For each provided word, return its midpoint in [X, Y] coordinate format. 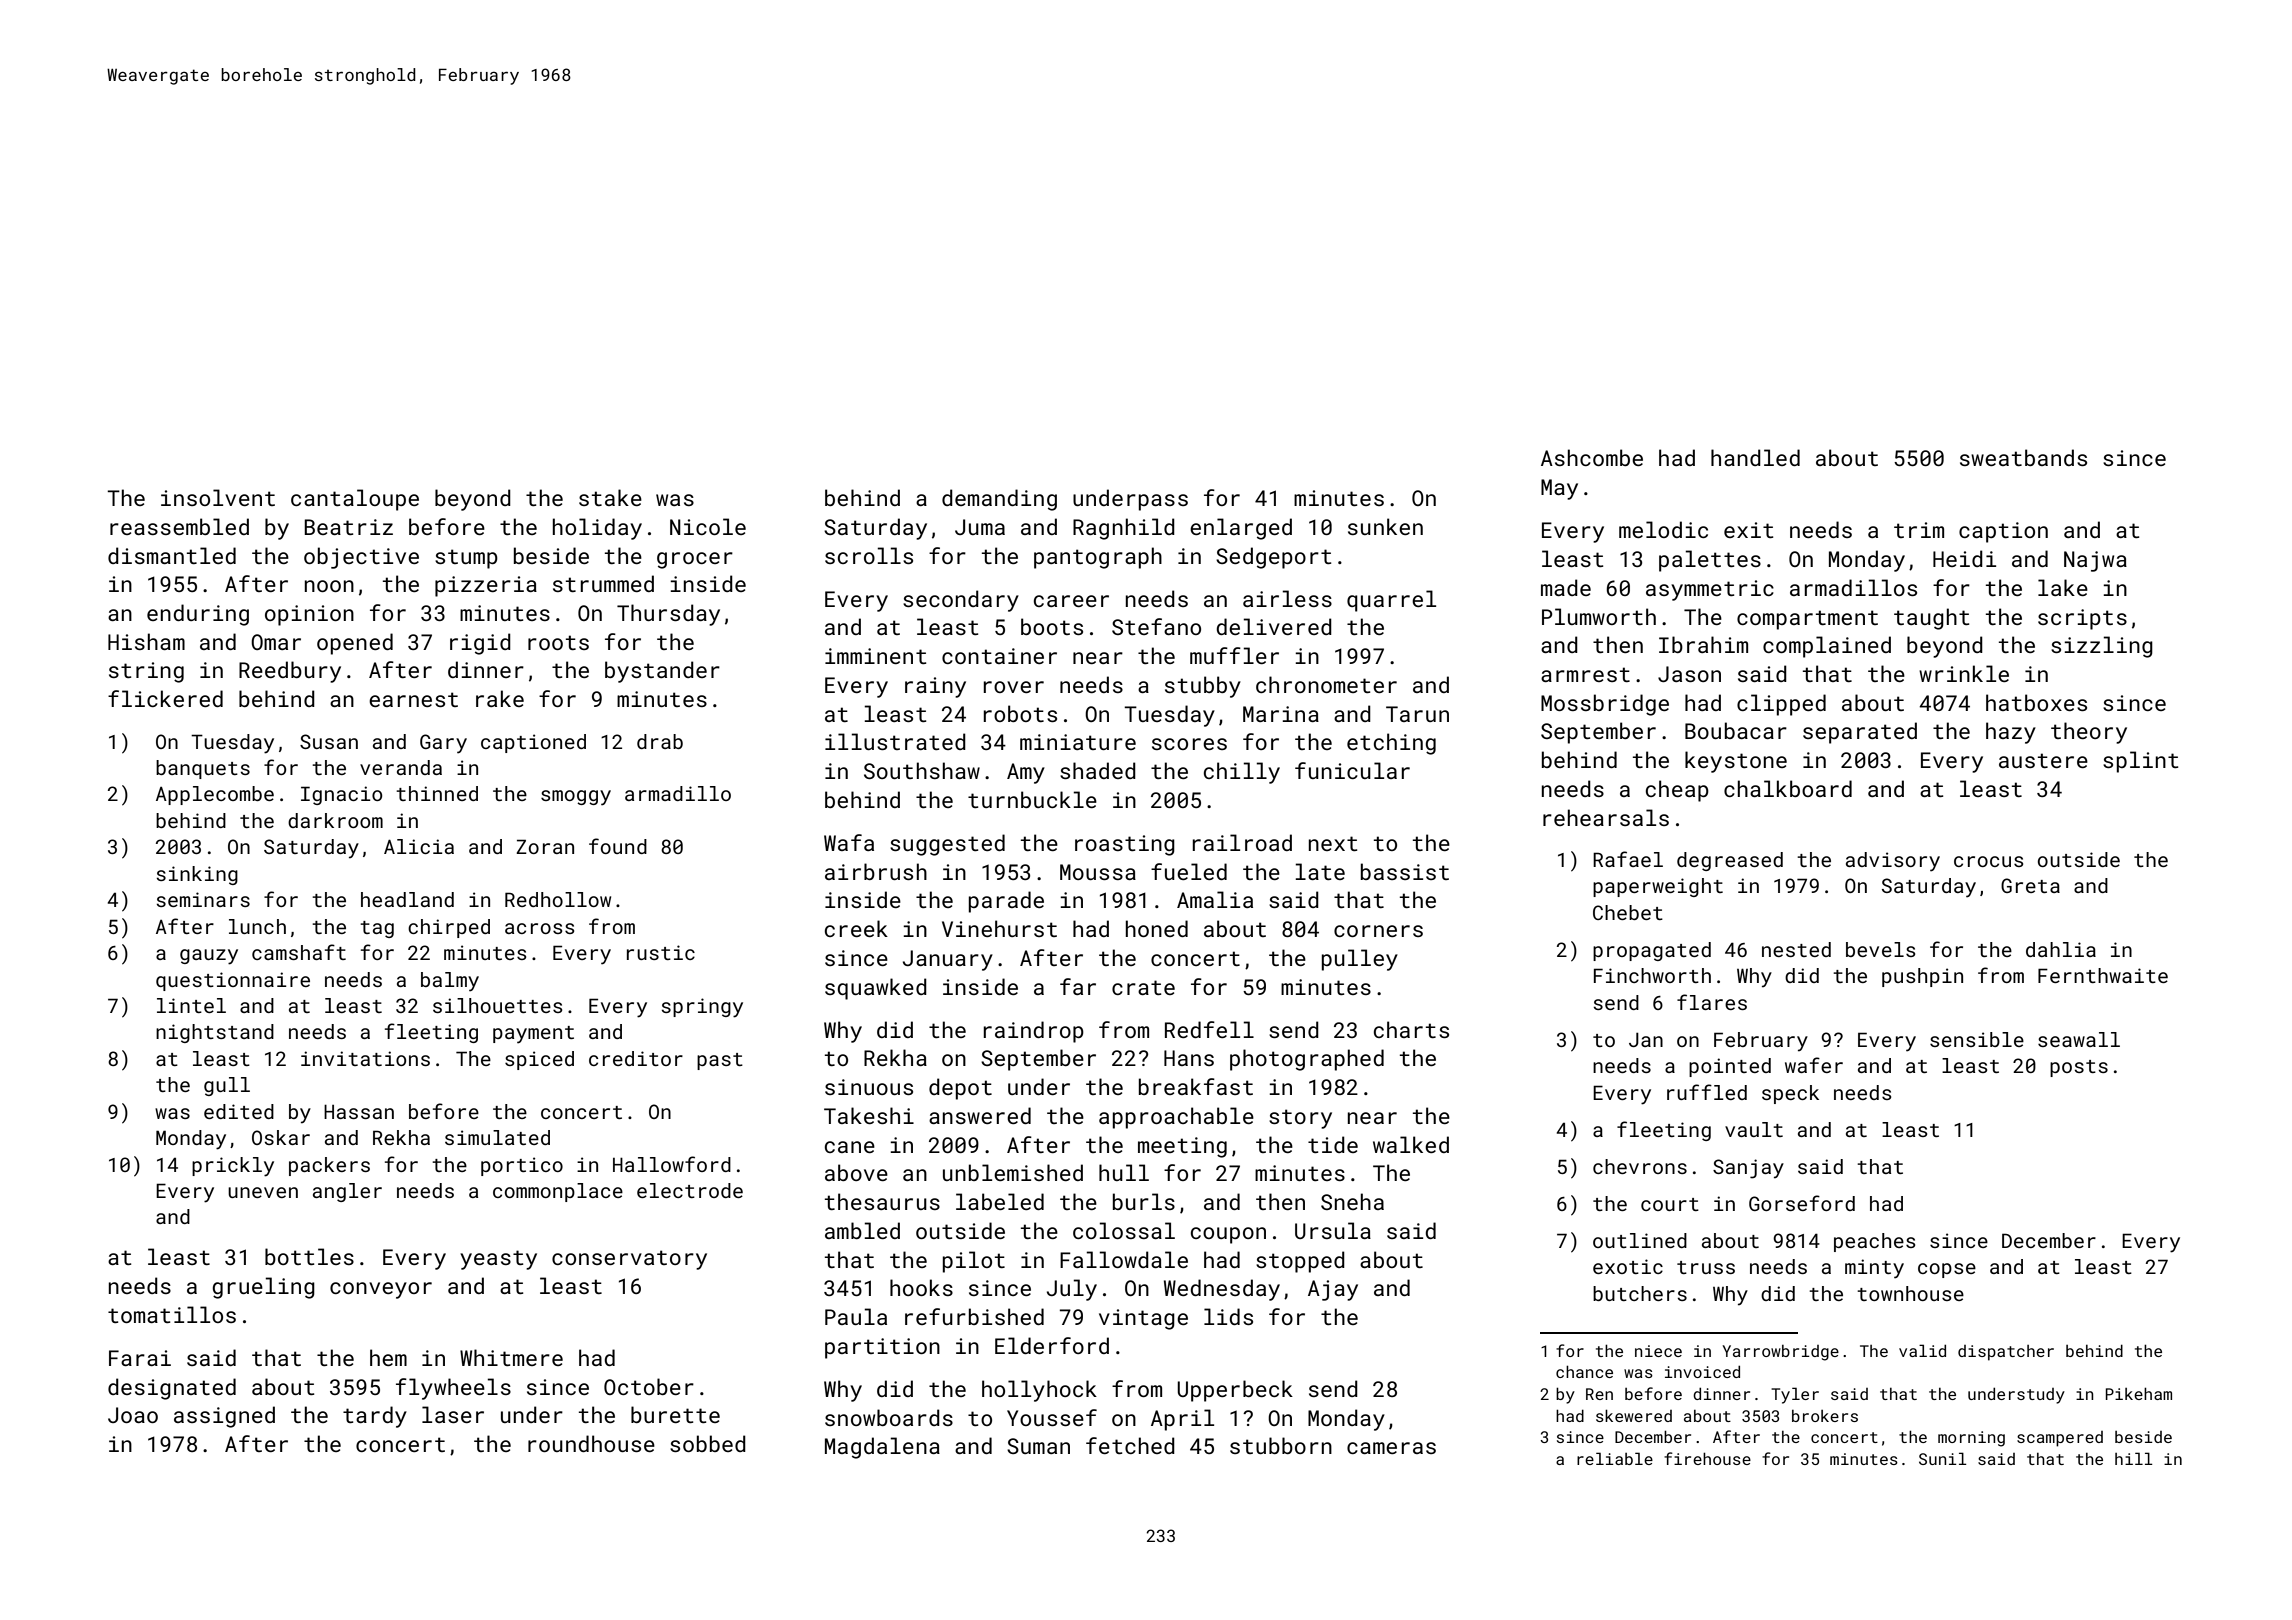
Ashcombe [1592, 457]
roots [558, 642]
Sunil [1943, 1458]
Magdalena [882, 1448]
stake [610, 497]
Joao [133, 1415]
